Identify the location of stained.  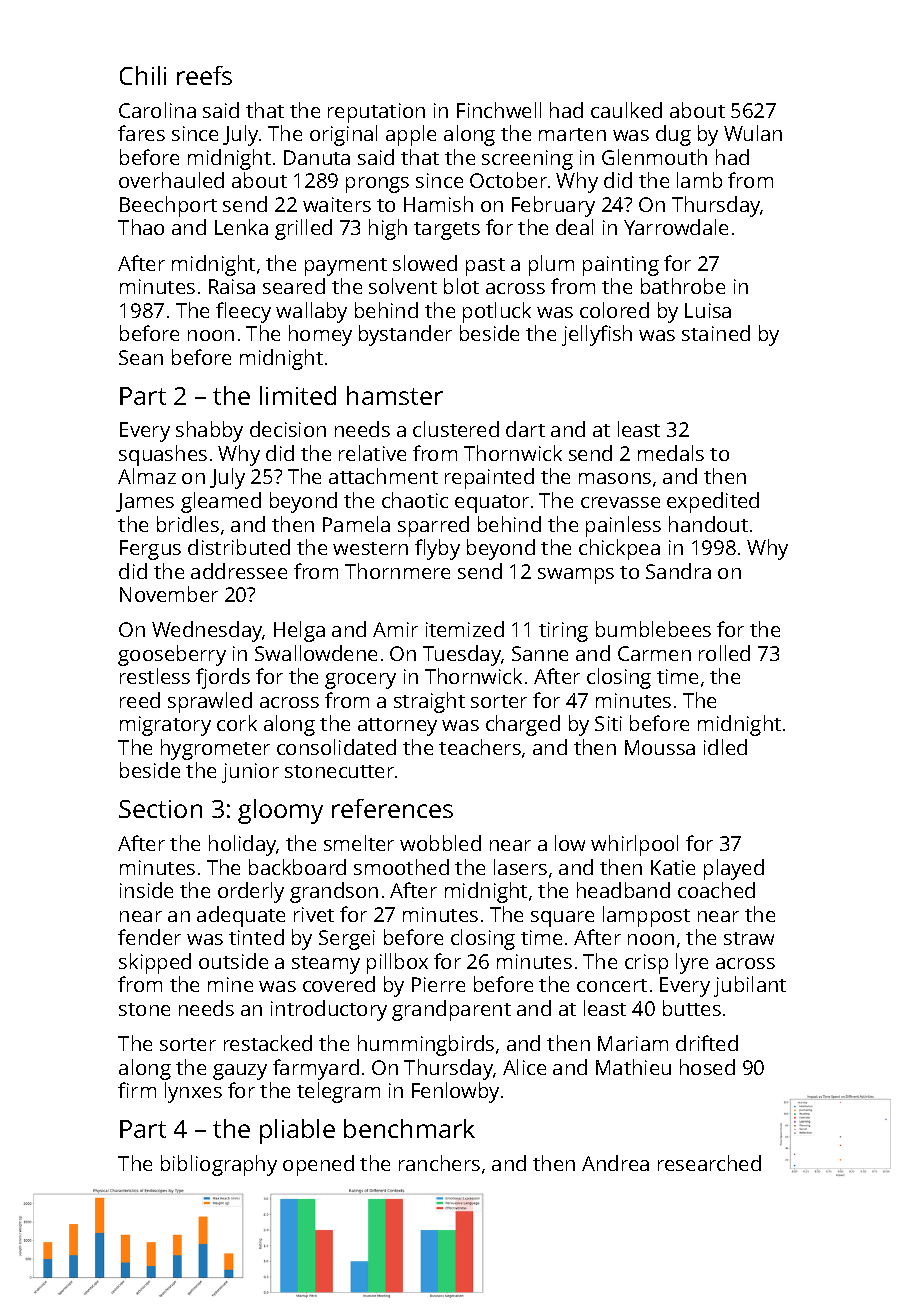
(716, 333).
